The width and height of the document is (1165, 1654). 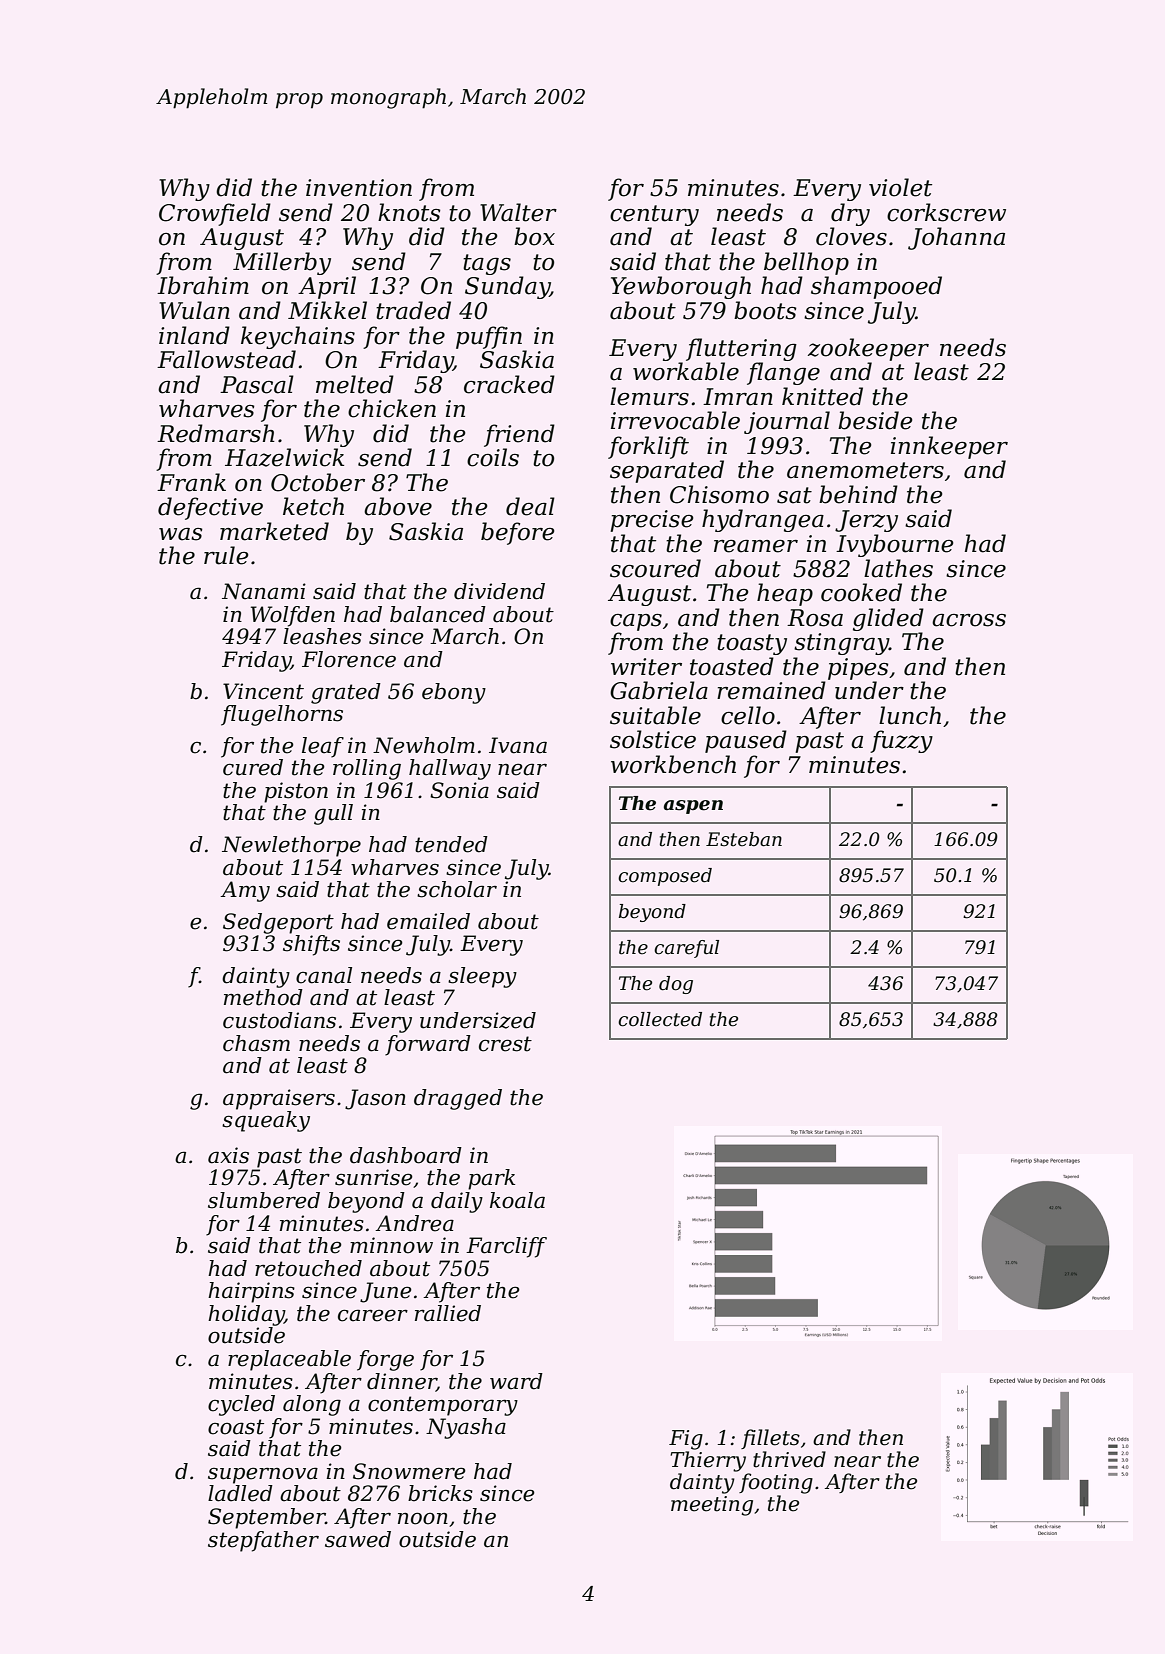 I want to click on Ivana, so click(x=518, y=745).
